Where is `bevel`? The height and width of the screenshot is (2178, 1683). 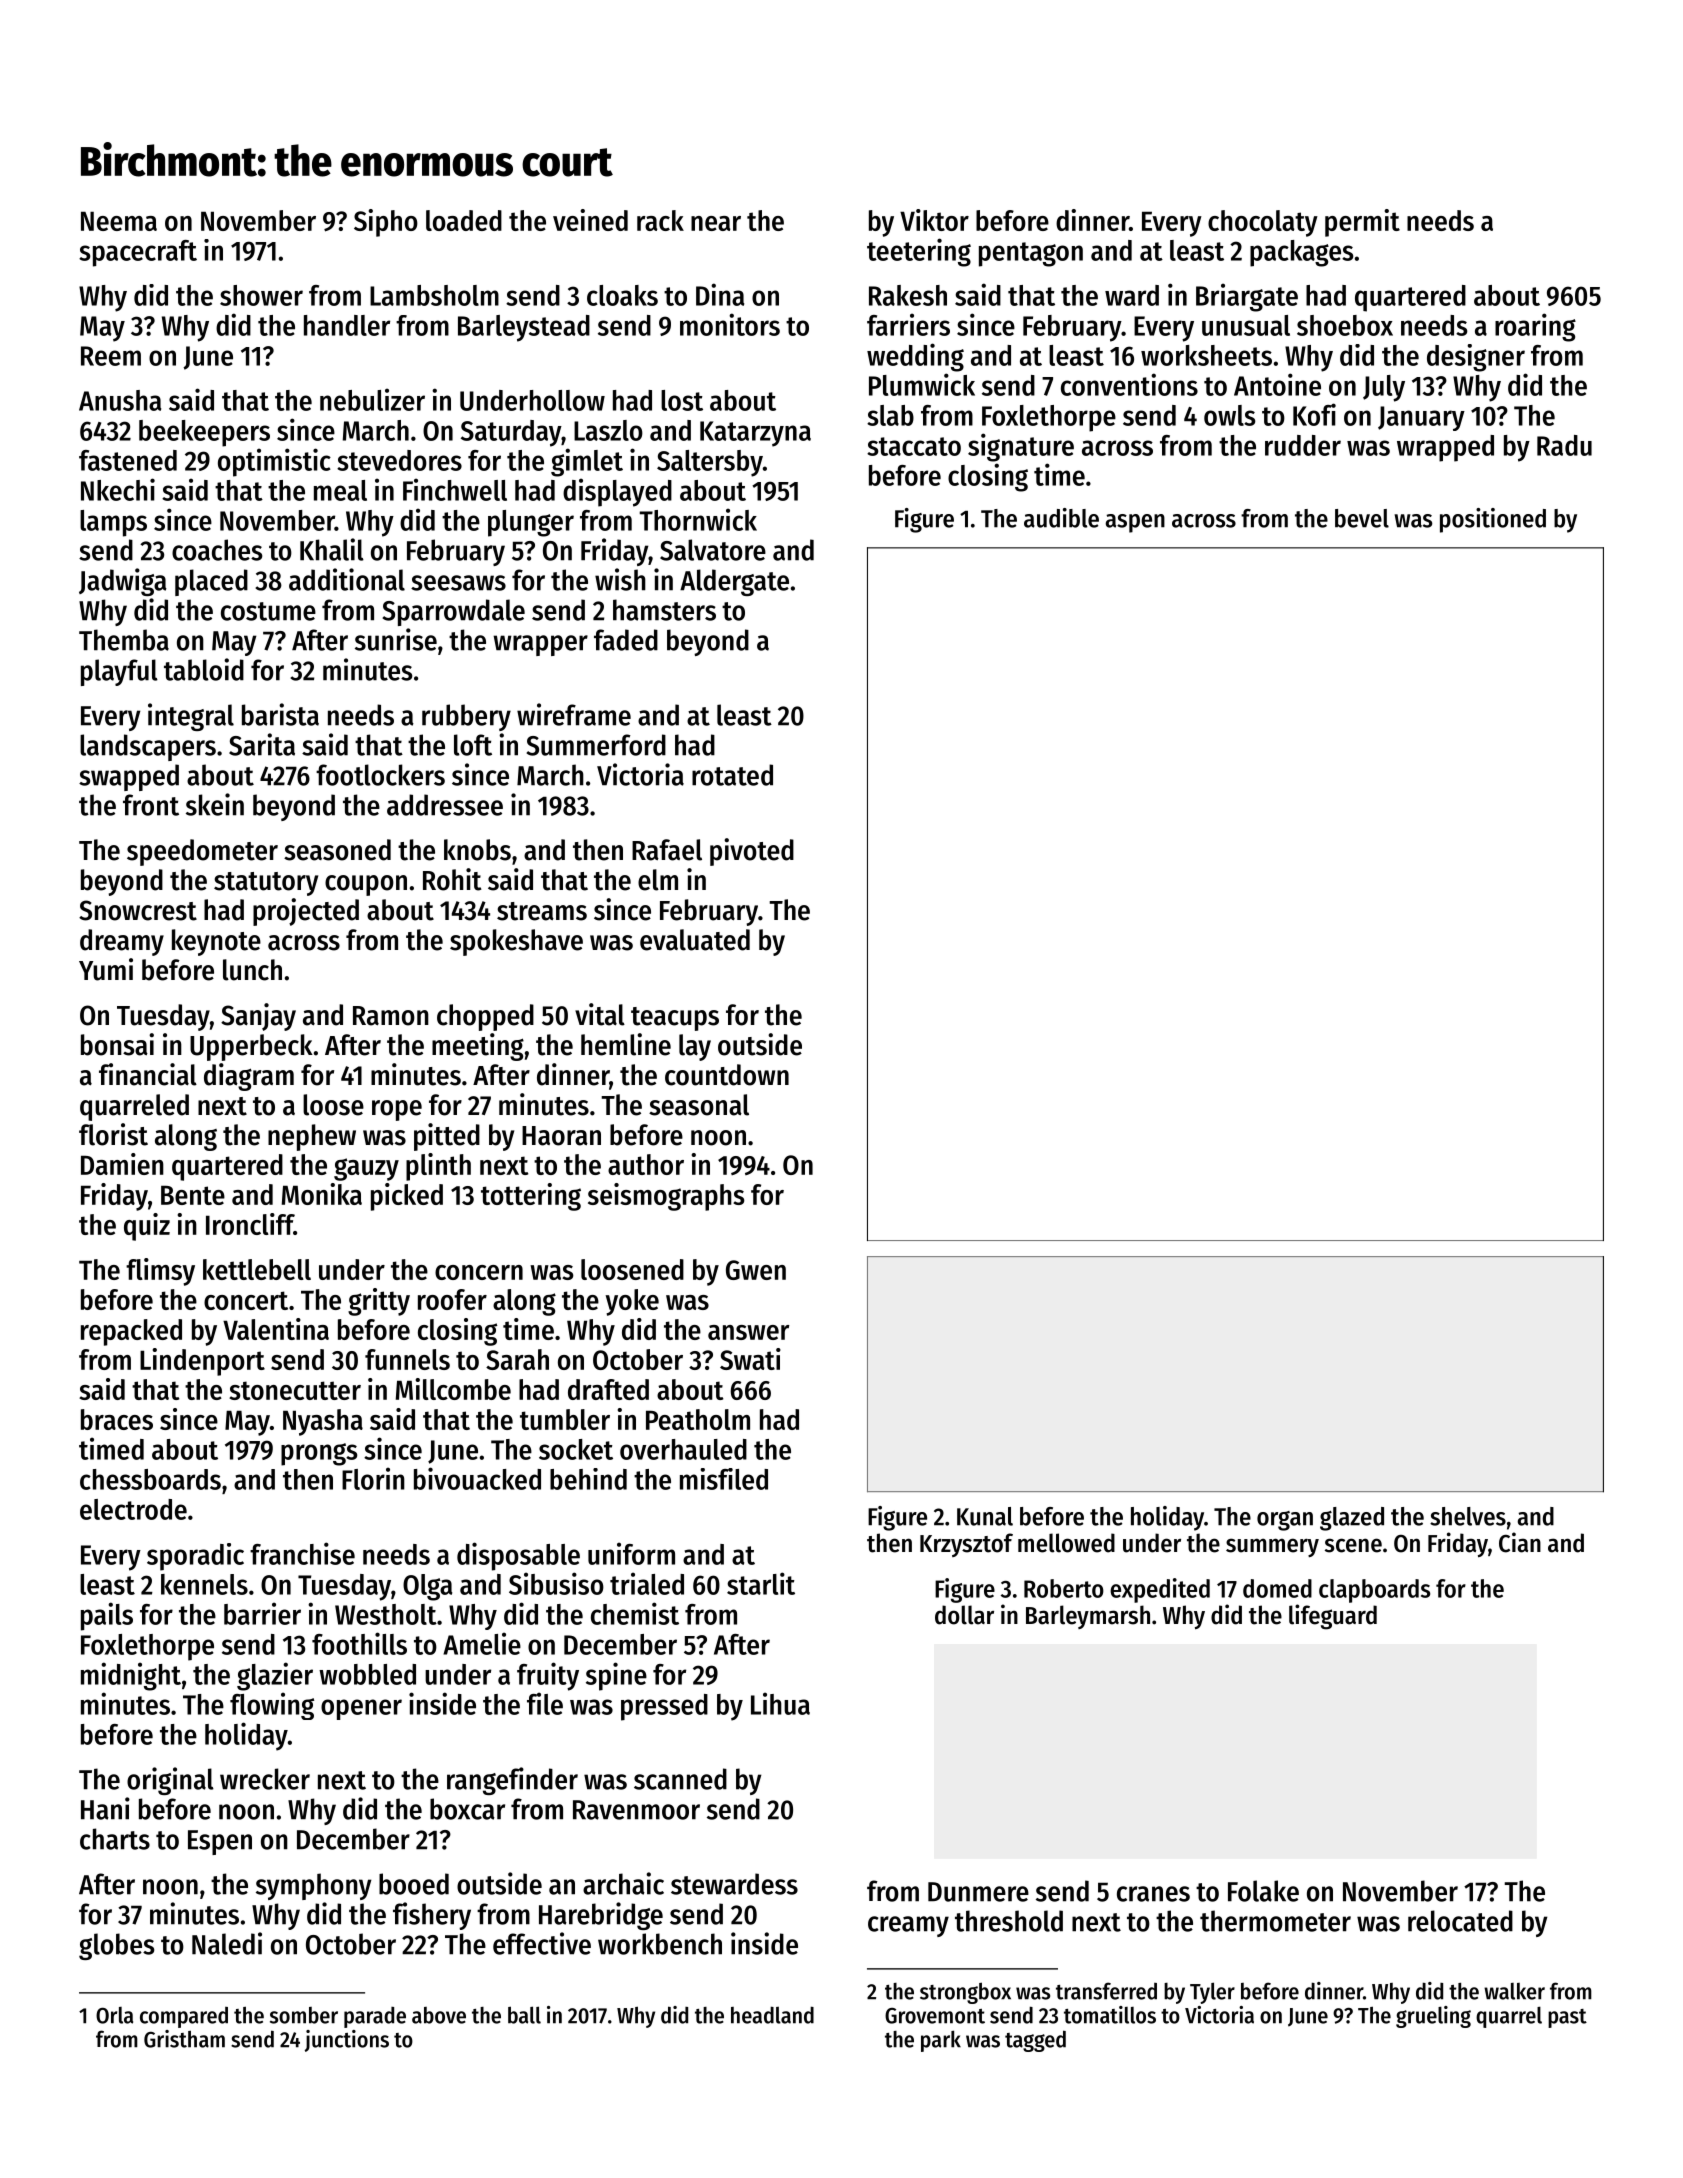 bevel is located at coordinates (1362, 518).
